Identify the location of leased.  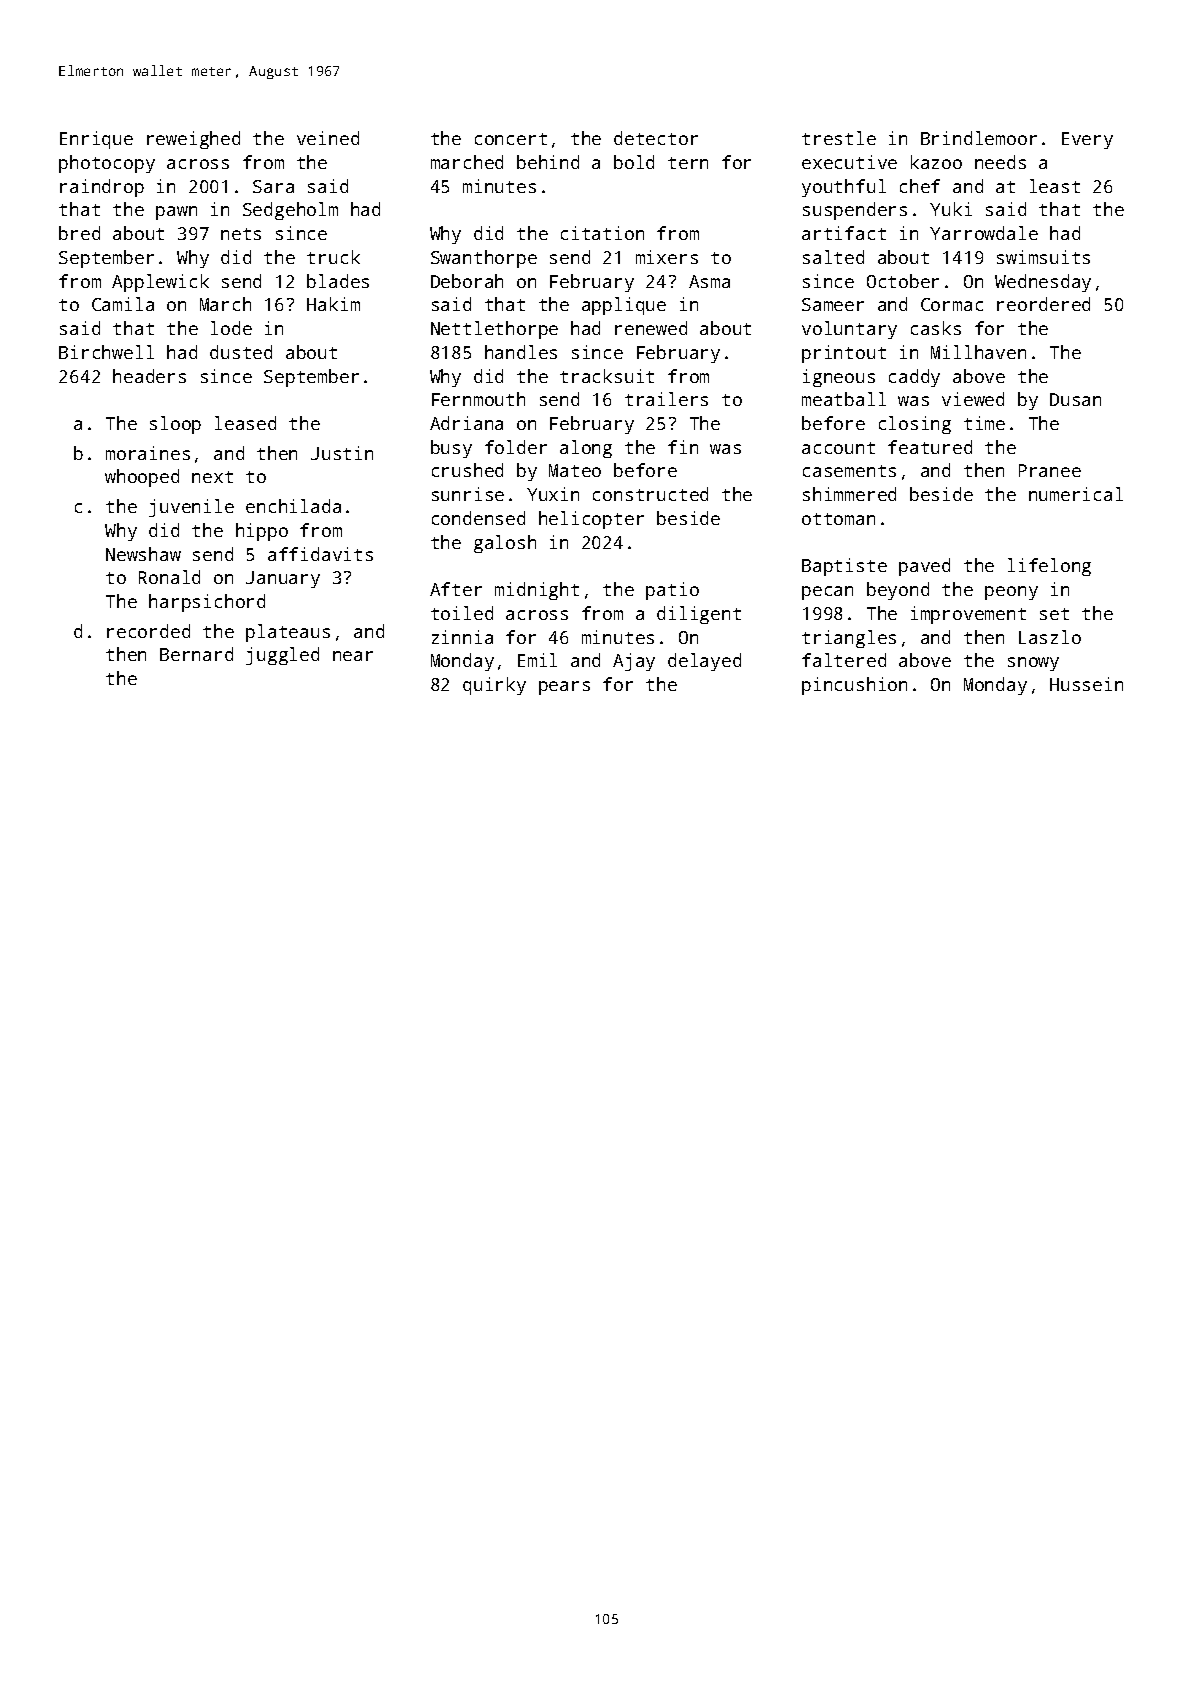
(245, 423).
